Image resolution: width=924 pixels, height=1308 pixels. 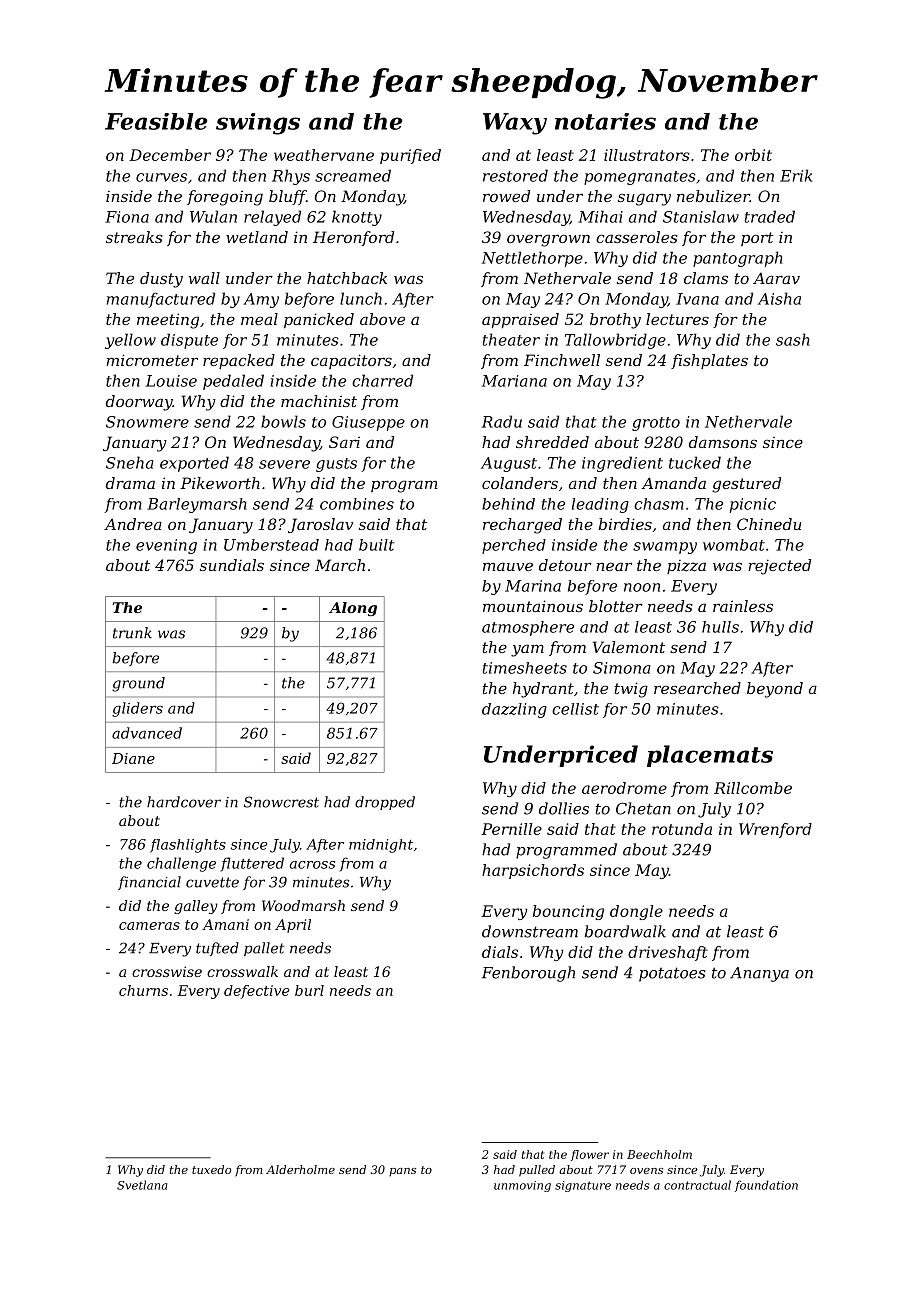 What do you see at coordinates (642, 587) in the image?
I see `noon` at bounding box center [642, 587].
